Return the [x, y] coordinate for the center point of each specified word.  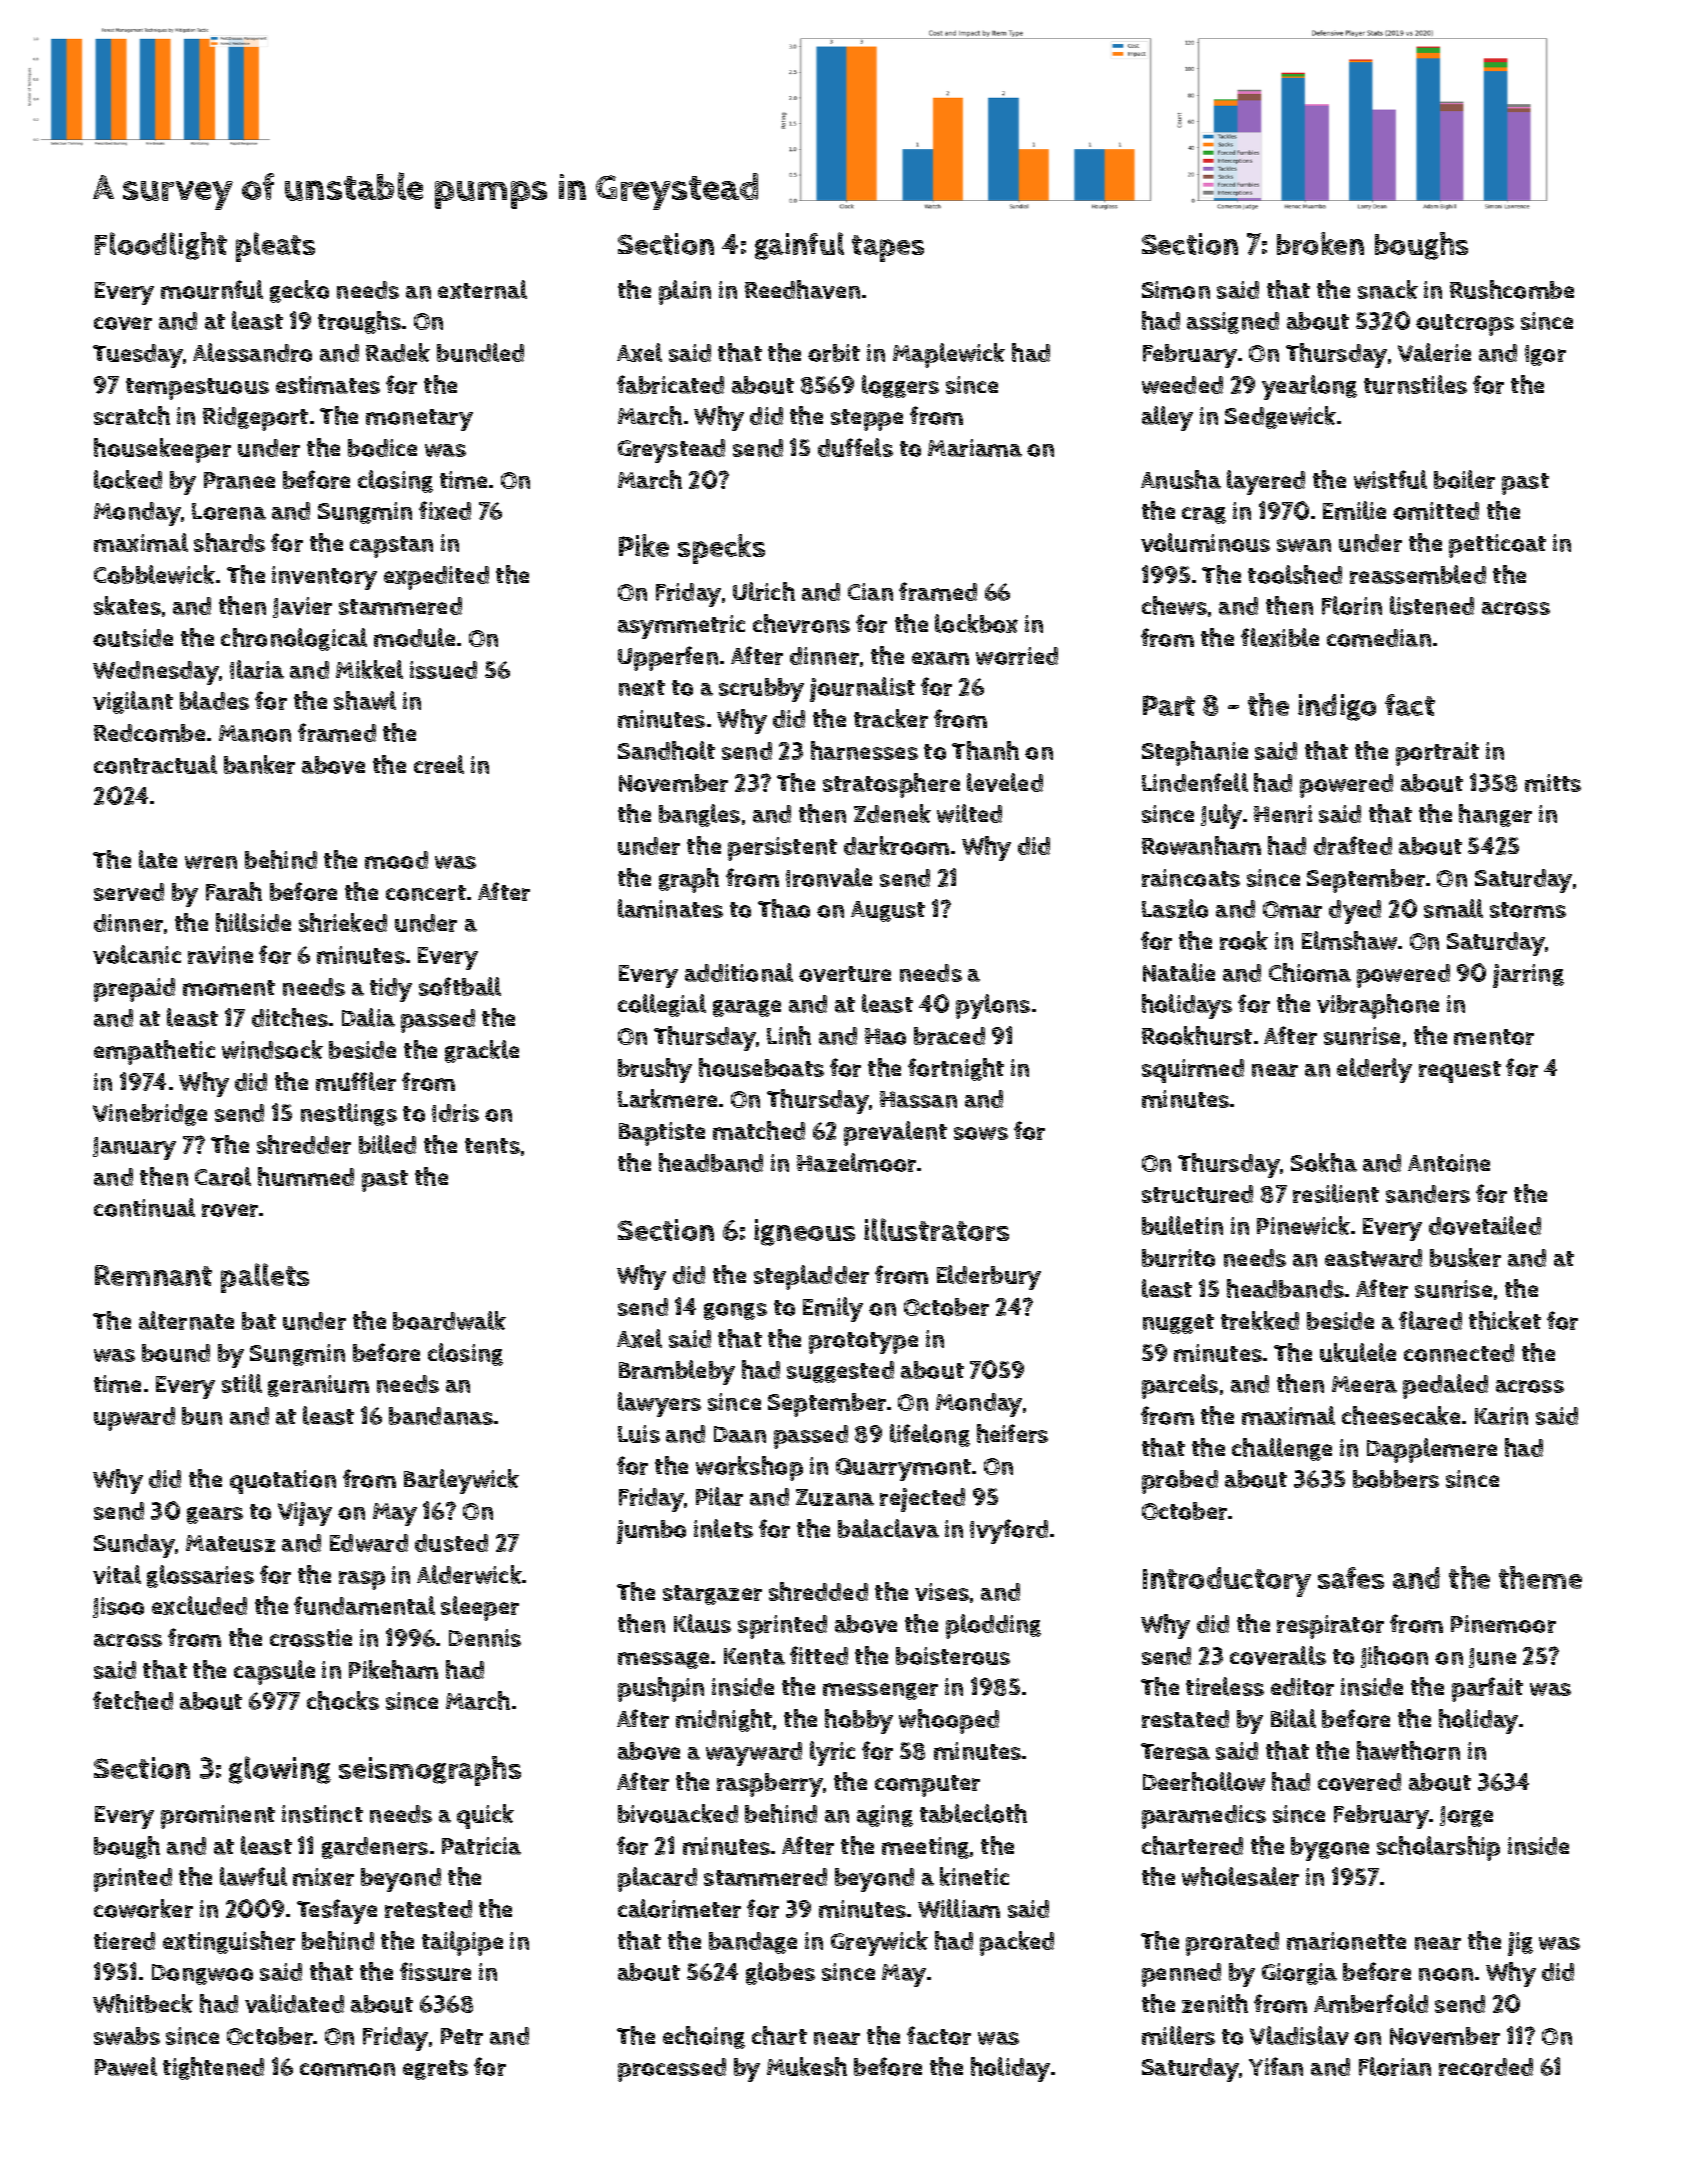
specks [721, 549]
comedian [1379, 638]
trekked [1260, 1320]
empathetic [154, 1052]
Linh [789, 1035]
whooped [949, 1721]
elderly [1374, 1070]
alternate [186, 1320]
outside [133, 638]
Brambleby [677, 1372]
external [482, 289]
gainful [799, 246]
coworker [143, 1908]
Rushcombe [1512, 289]
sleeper [480, 1608]
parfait [1487, 1689]
